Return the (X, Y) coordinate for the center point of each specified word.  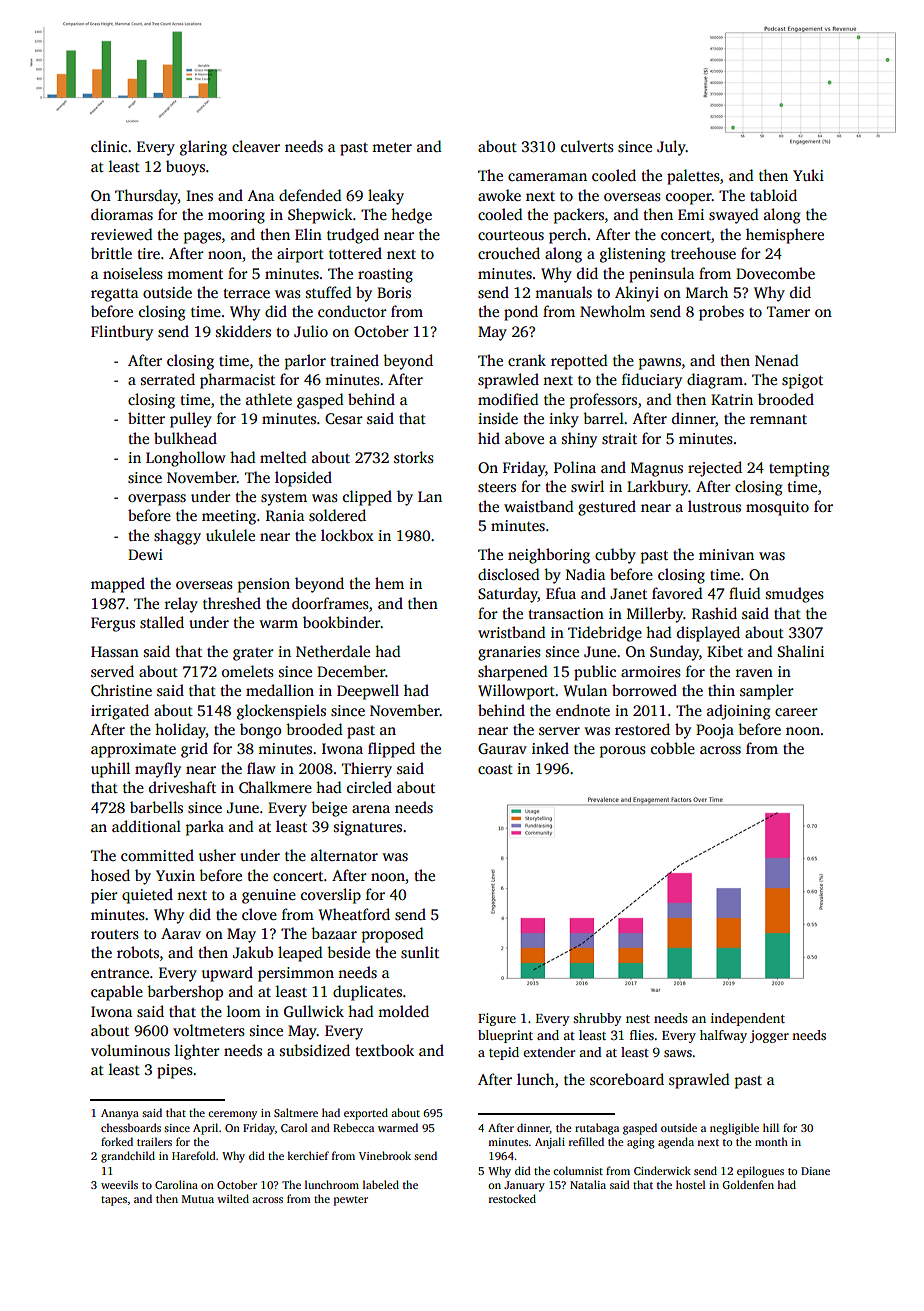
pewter (351, 1201)
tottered (355, 253)
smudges (795, 595)
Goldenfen (748, 1184)
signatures (368, 828)
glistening (633, 255)
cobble (673, 748)
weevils (119, 1184)
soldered (337, 515)
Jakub (253, 952)
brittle (111, 253)
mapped (118, 585)
